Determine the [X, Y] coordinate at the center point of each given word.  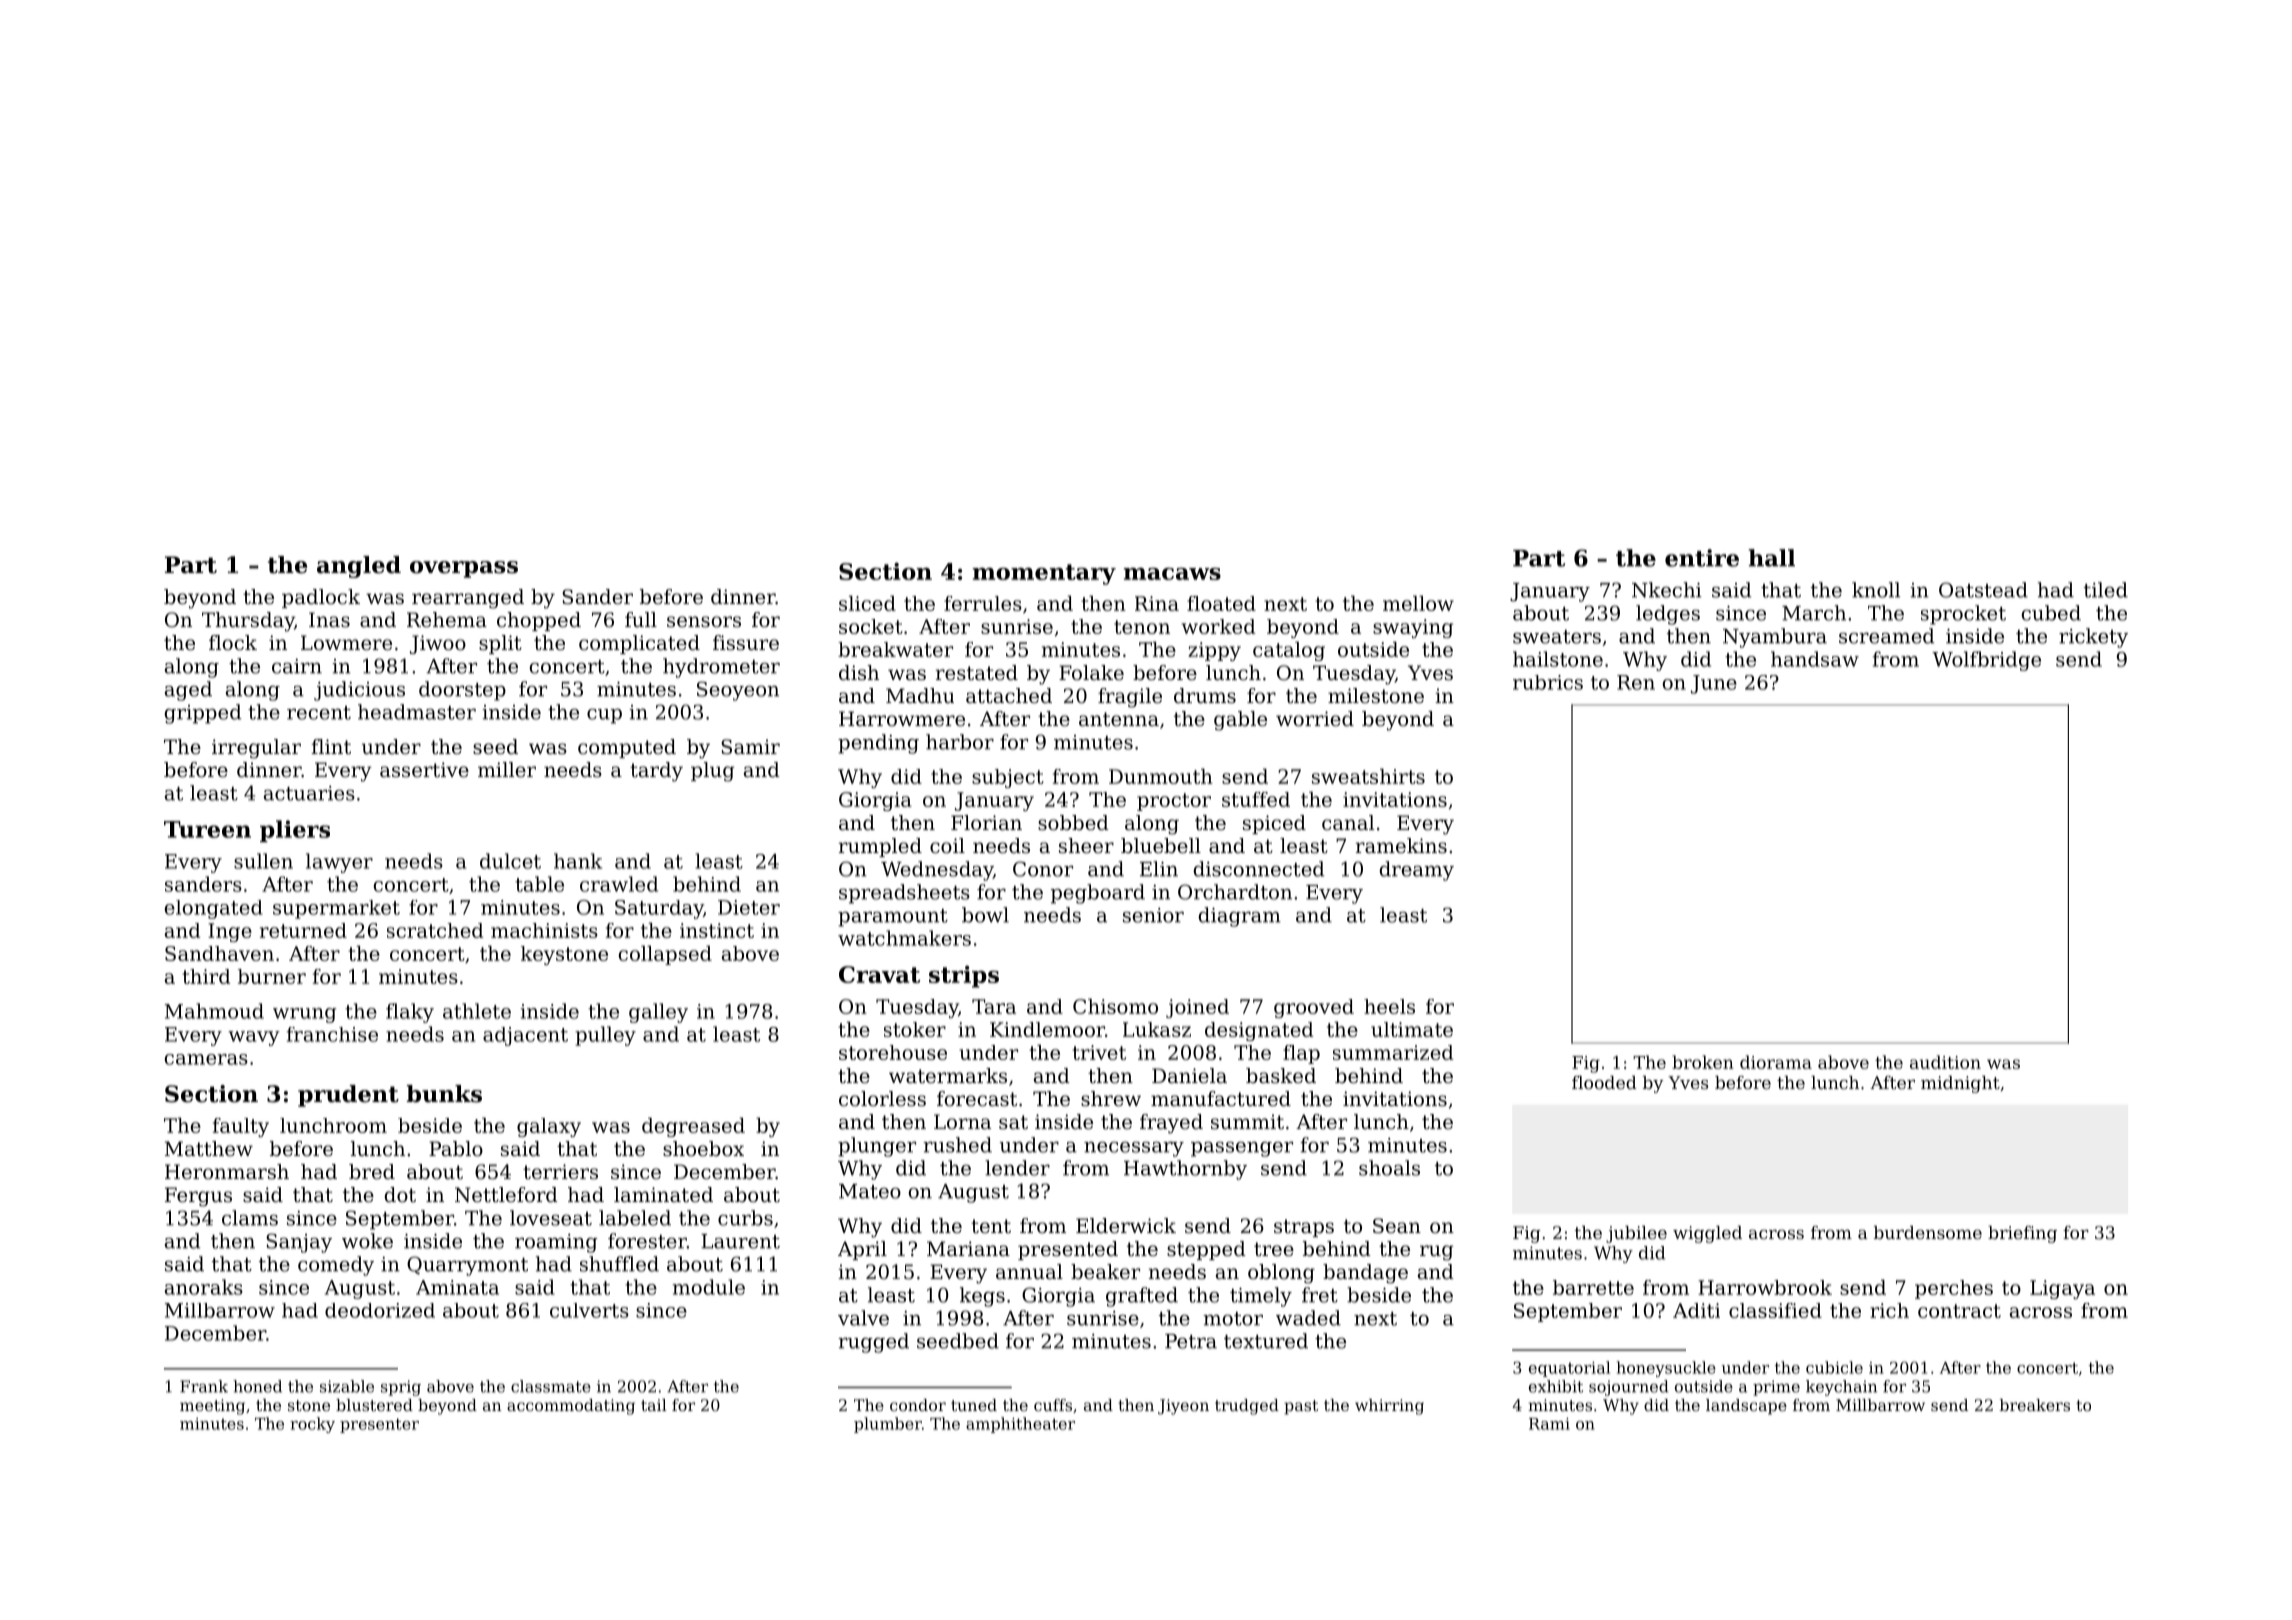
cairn [297, 666]
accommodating [571, 1407]
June [1714, 684]
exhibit [1556, 1386]
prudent [348, 1096]
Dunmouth [1161, 776]
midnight [1960, 1084]
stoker [915, 1029]
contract [1959, 1311]
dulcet [510, 861]
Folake [1091, 672]
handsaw [1815, 659]
